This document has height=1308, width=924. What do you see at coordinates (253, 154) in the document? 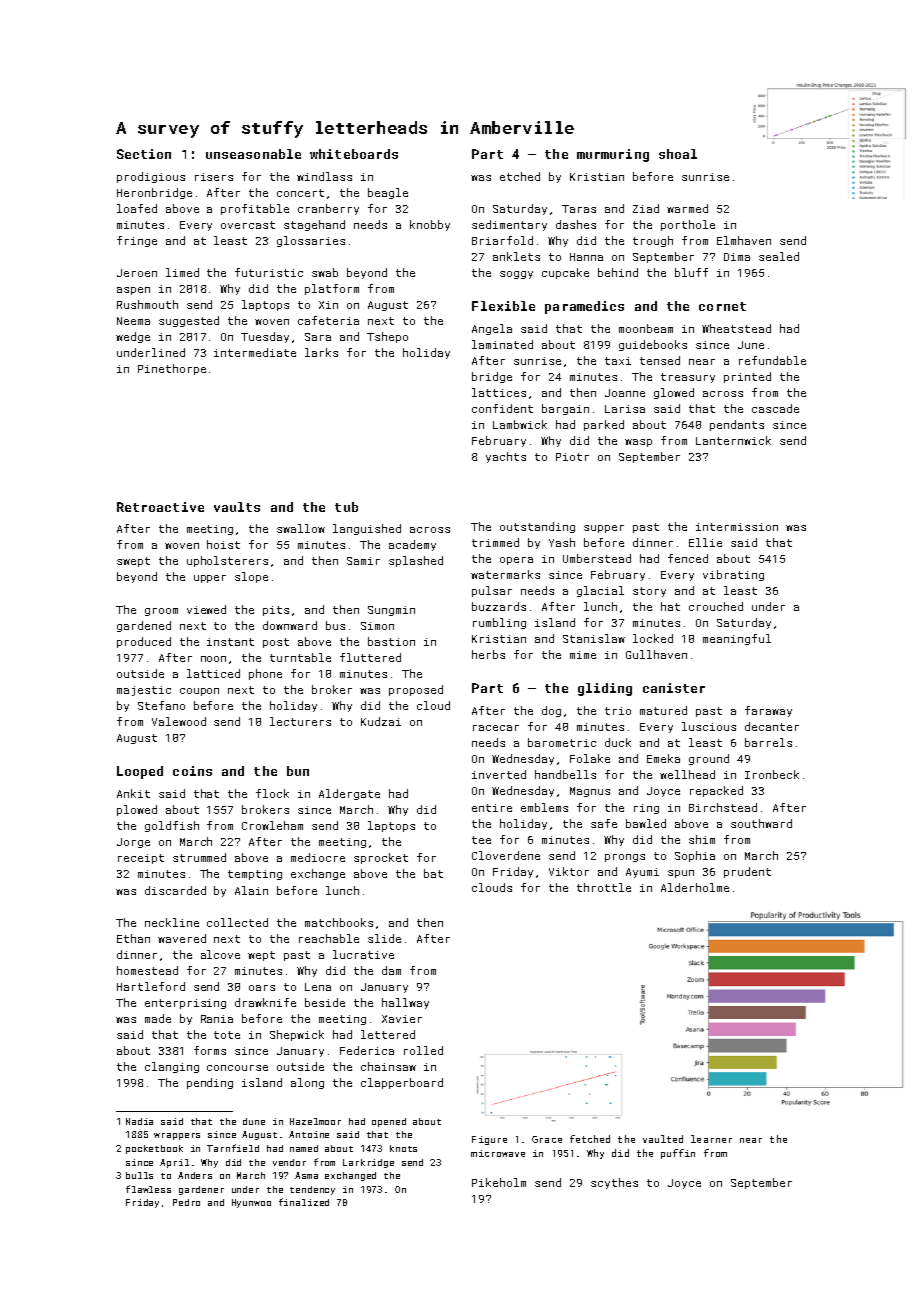
I see `unseasonable` at bounding box center [253, 154].
